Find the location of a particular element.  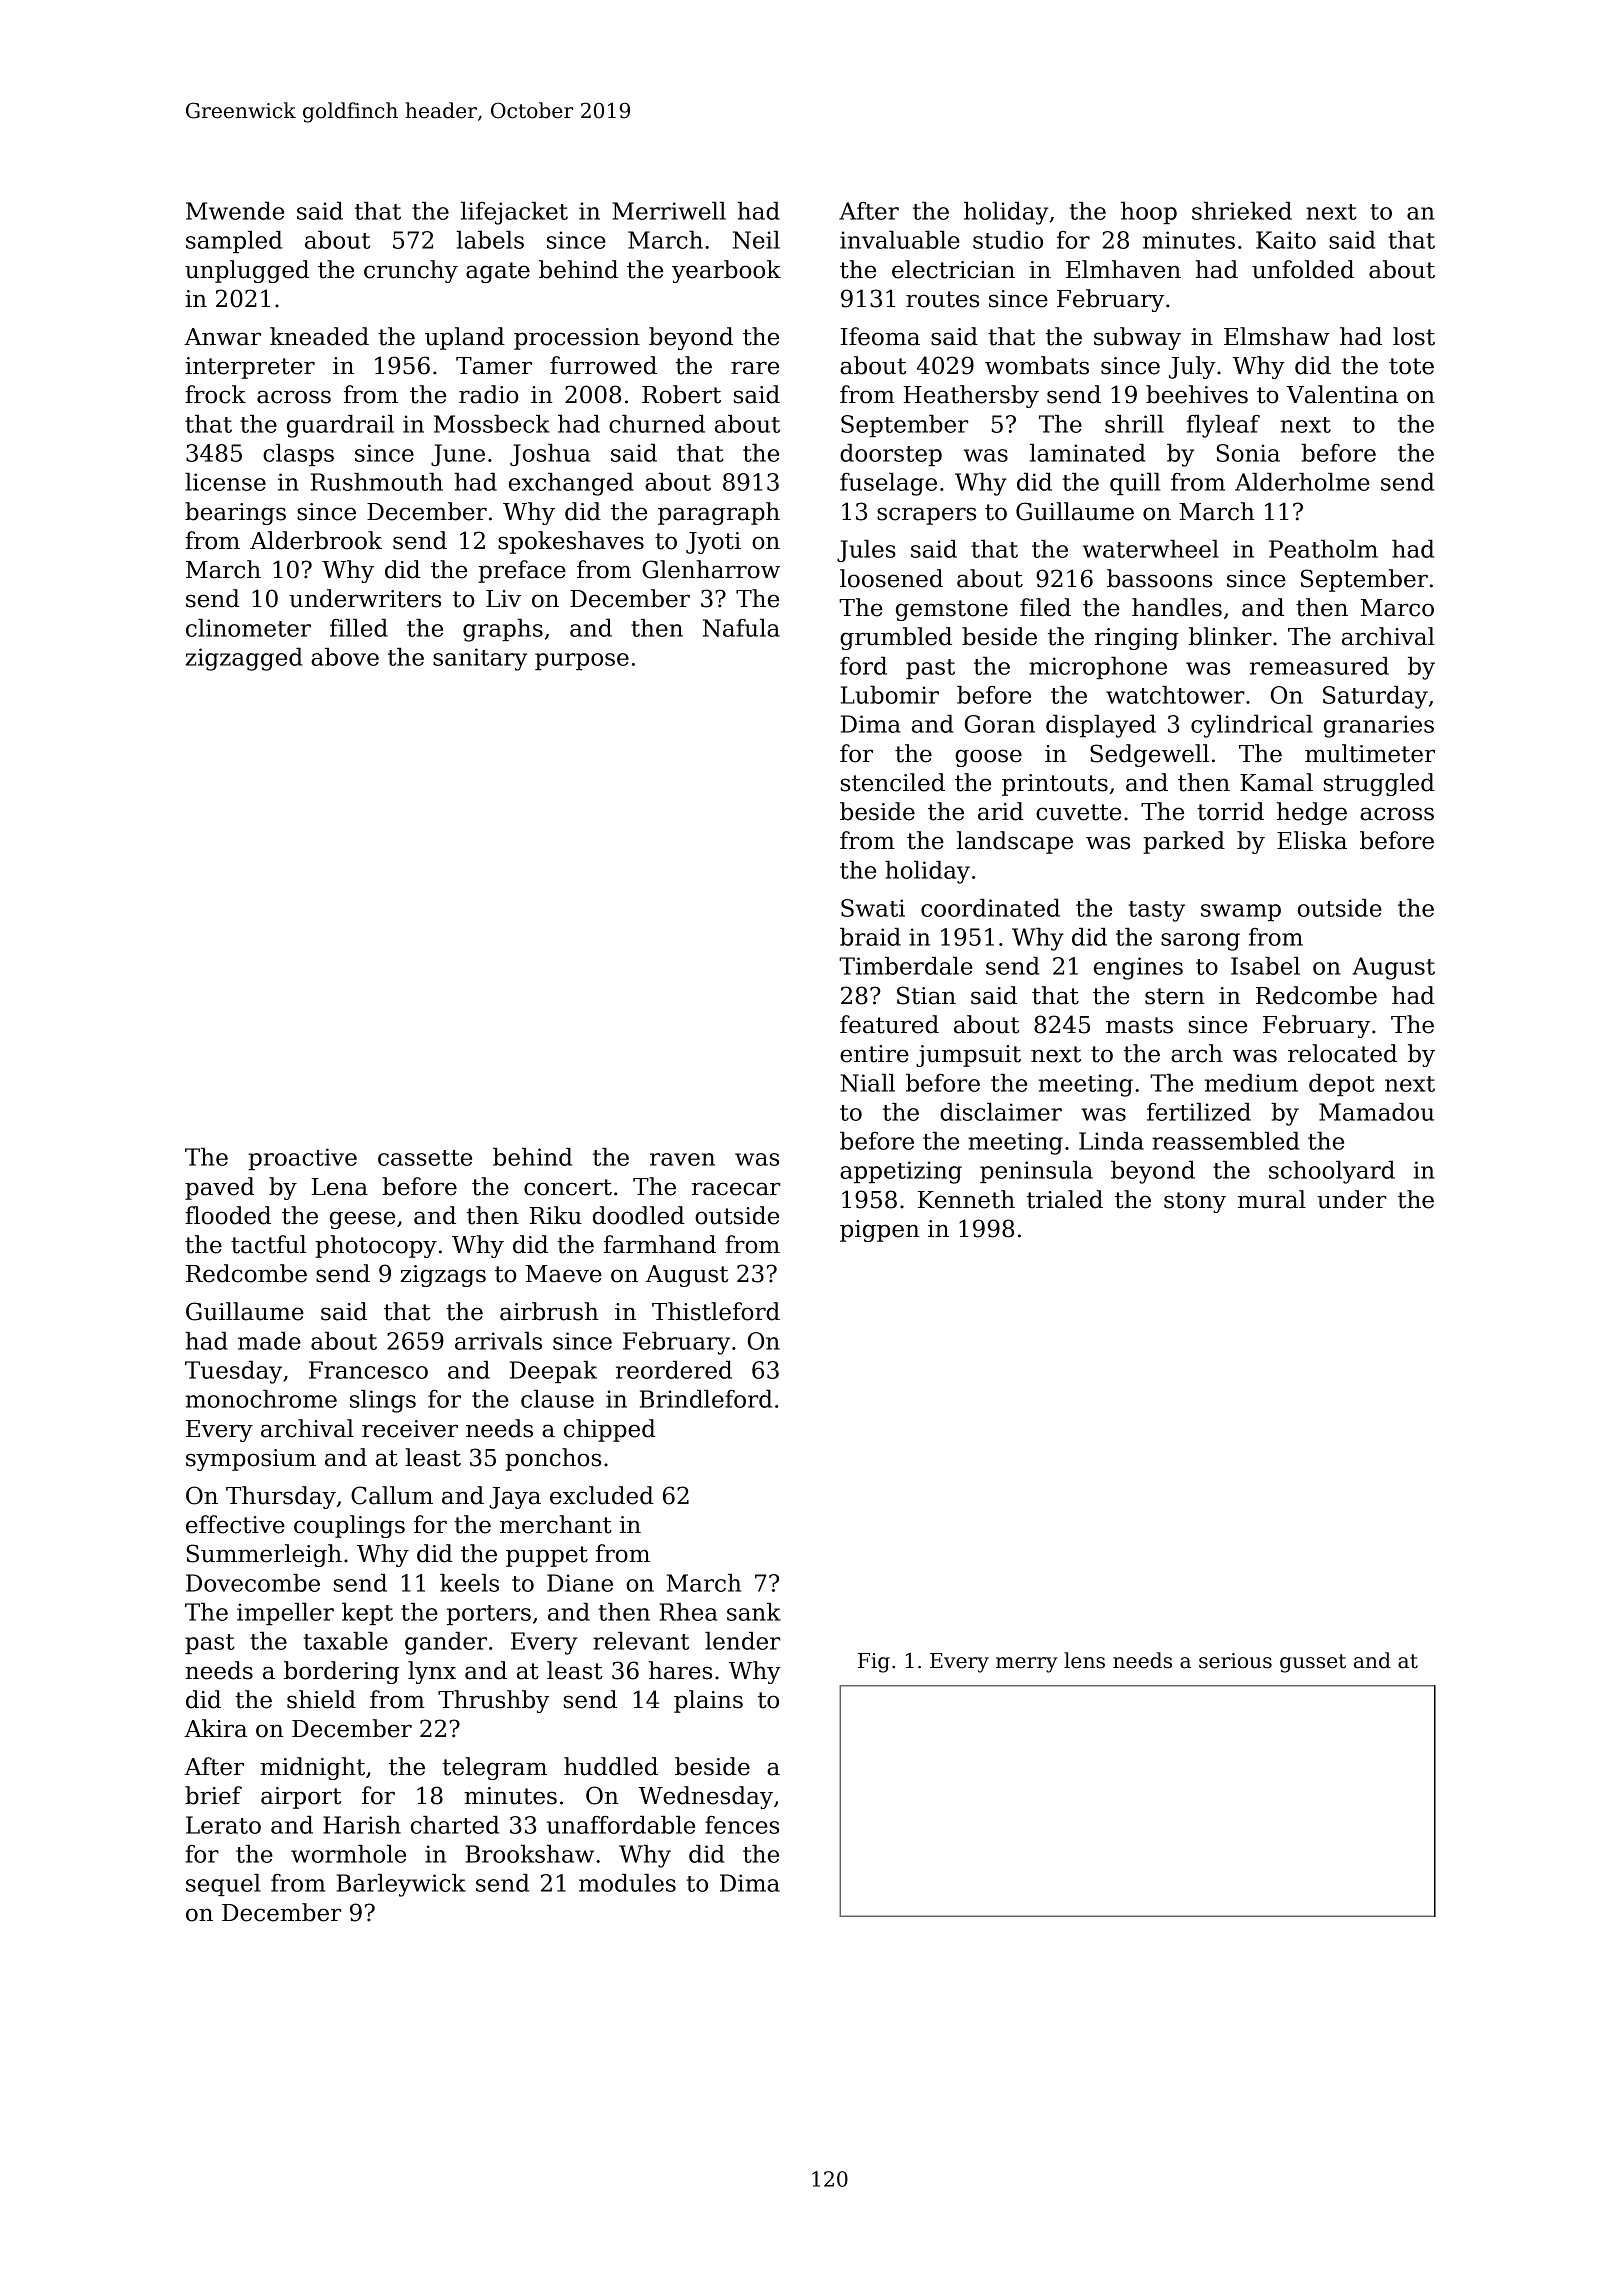

gusset is located at coordinates (1313, 1663).
